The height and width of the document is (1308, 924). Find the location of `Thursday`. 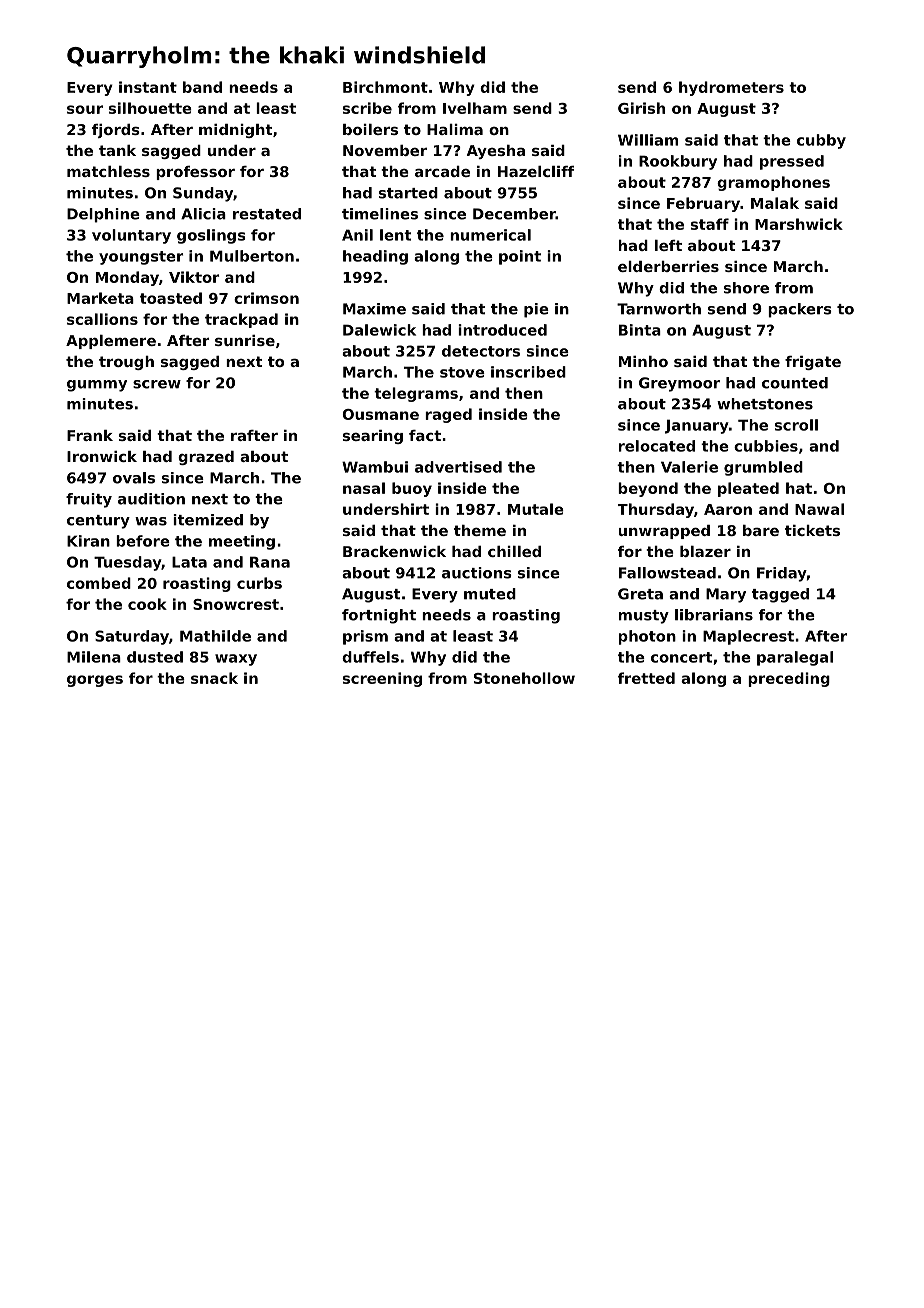

Thursday is located at coordinates (656, 510).
